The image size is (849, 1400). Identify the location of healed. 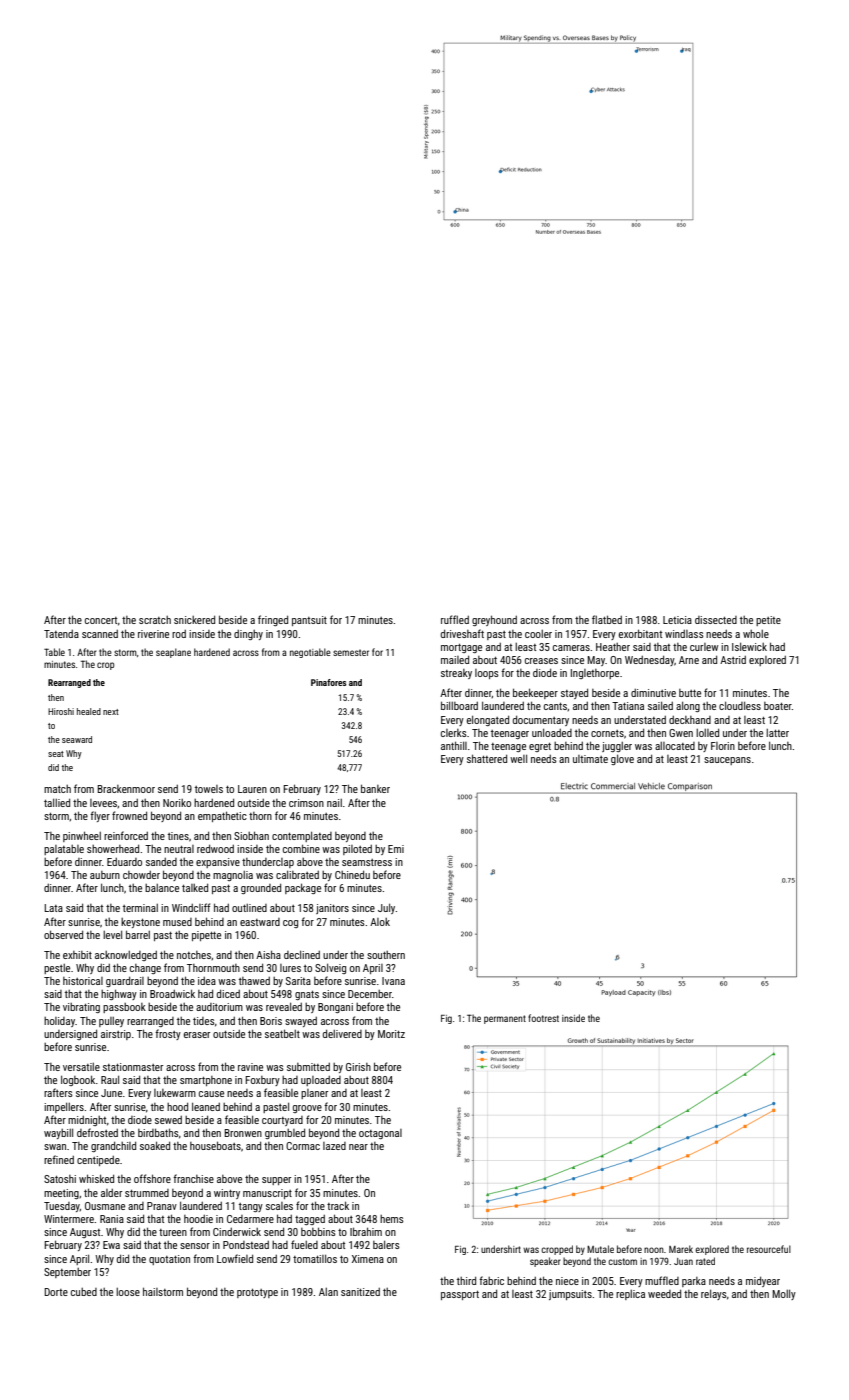
(89, 711).
